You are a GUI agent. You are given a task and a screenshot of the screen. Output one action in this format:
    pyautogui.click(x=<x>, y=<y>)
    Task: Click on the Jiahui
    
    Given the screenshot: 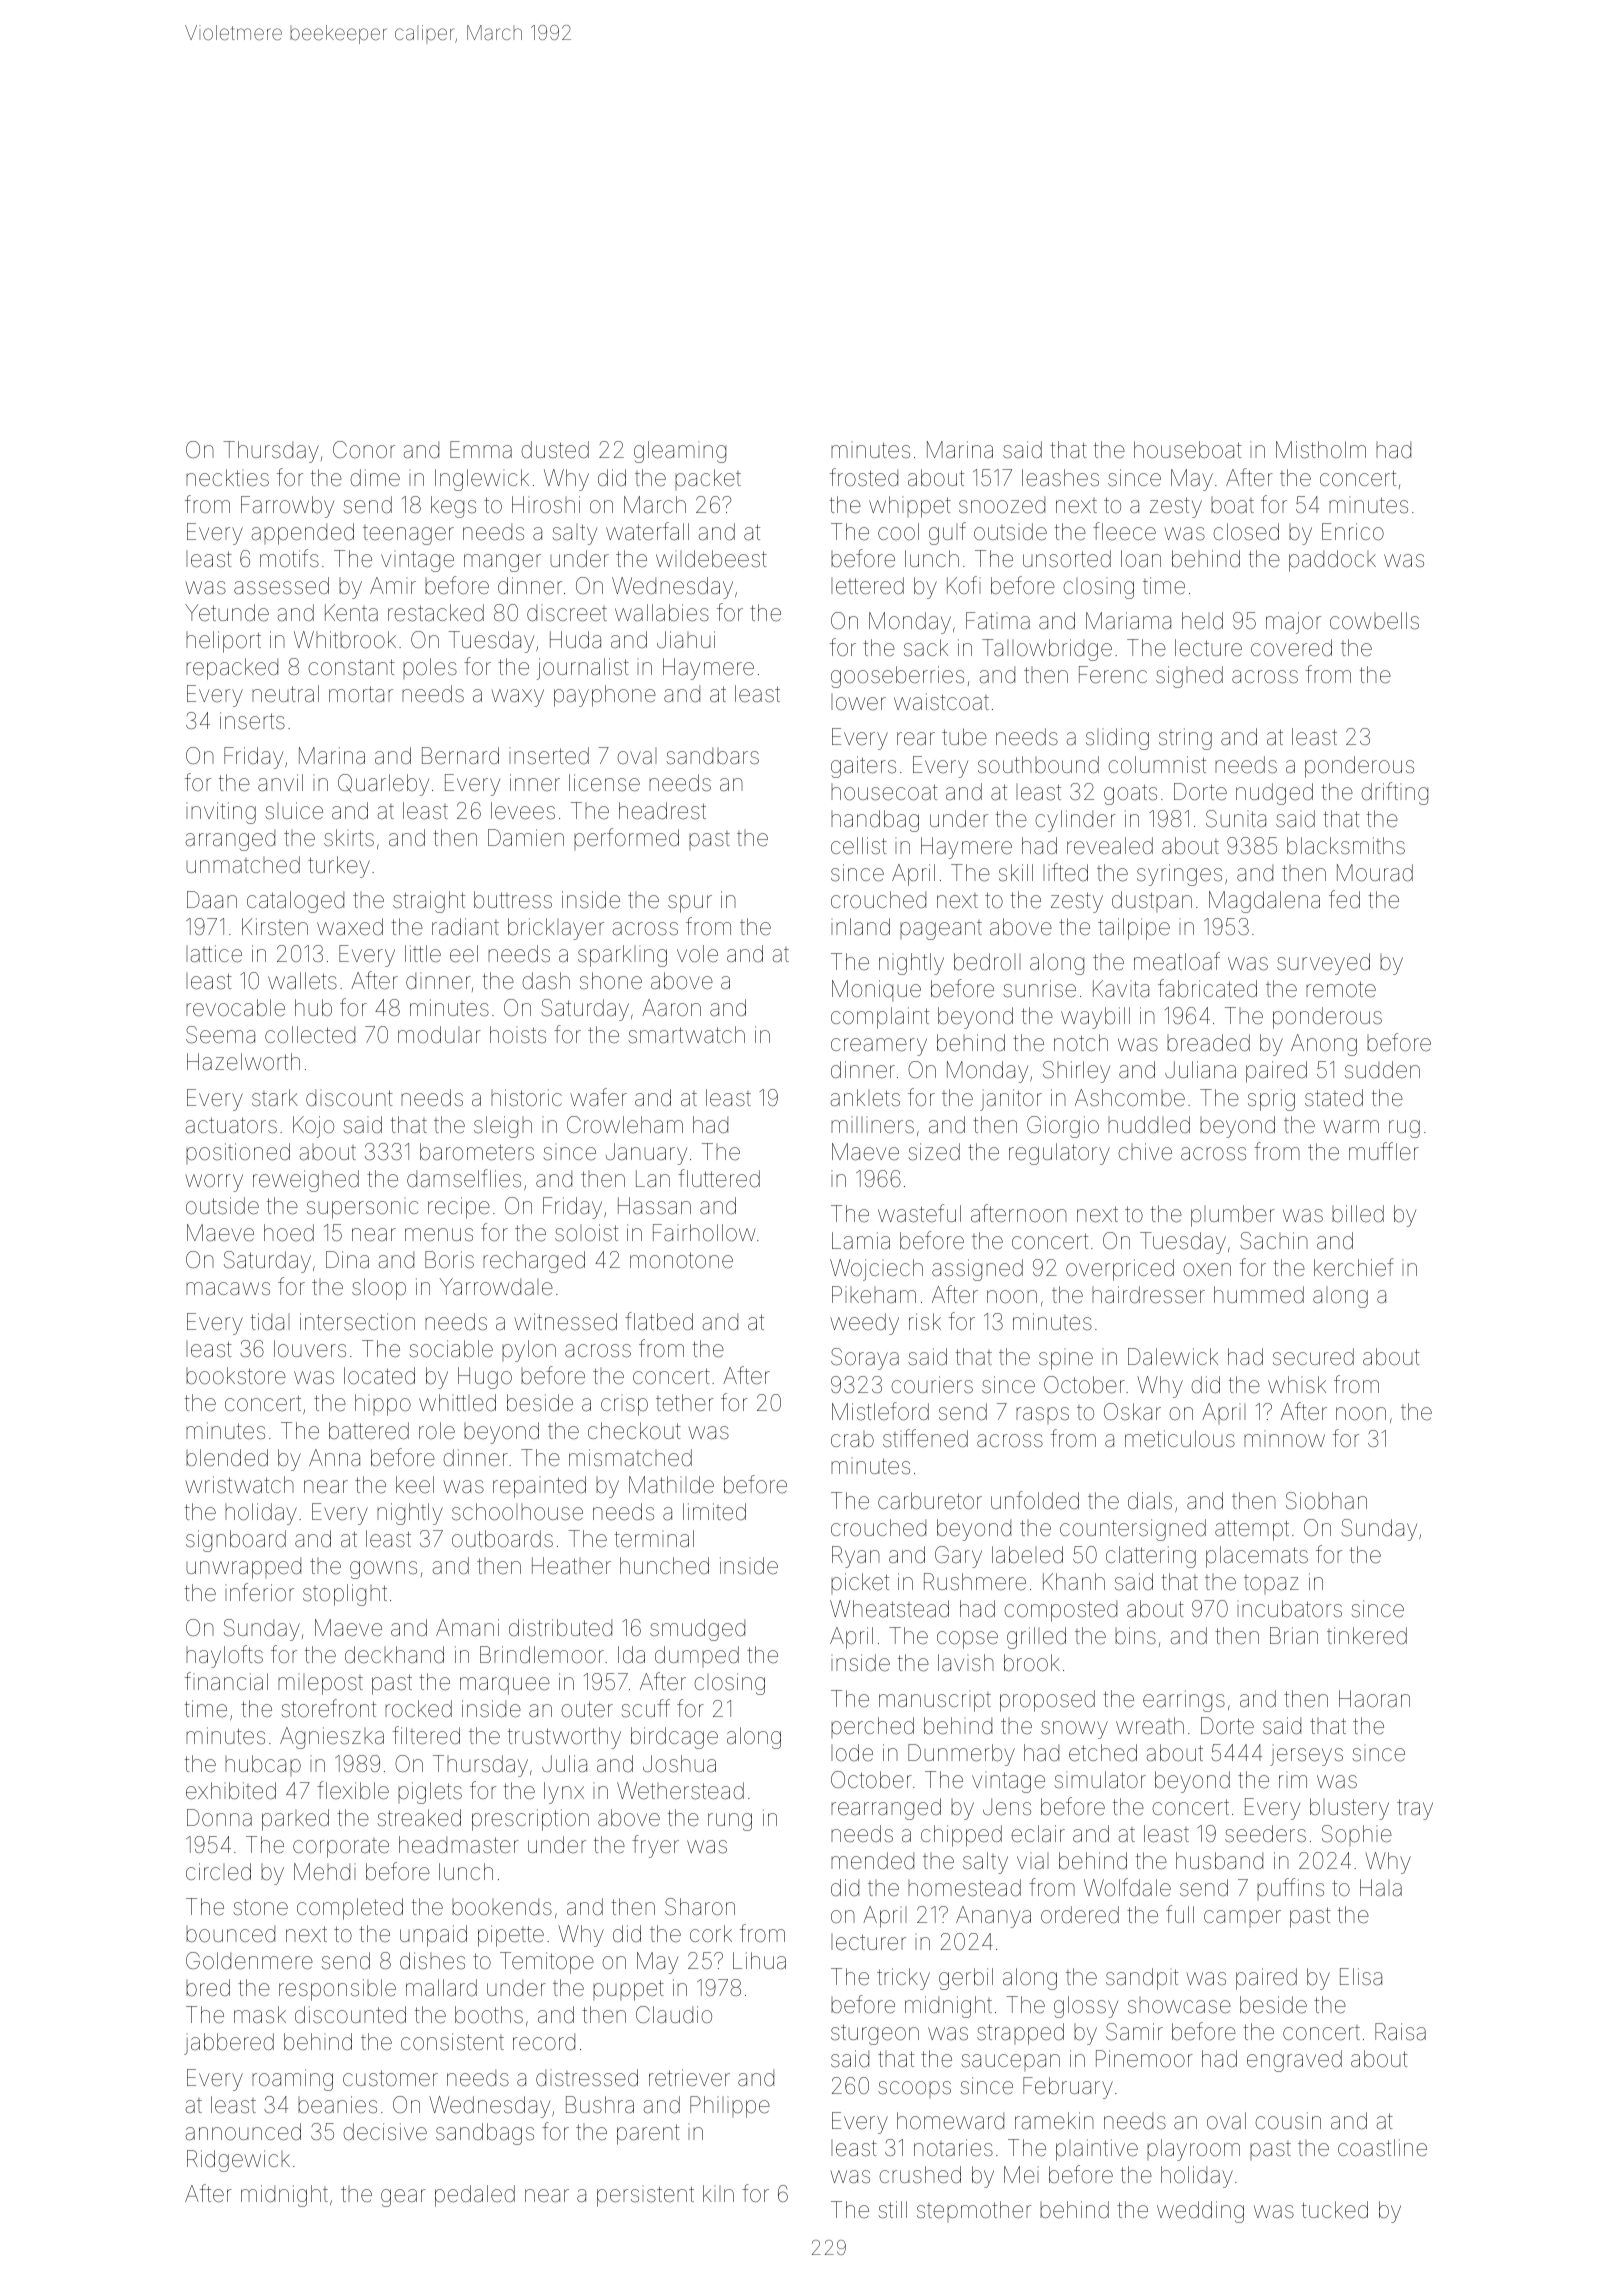 What is the action you would take?
    pyautogui.click(x=686, y=640)
